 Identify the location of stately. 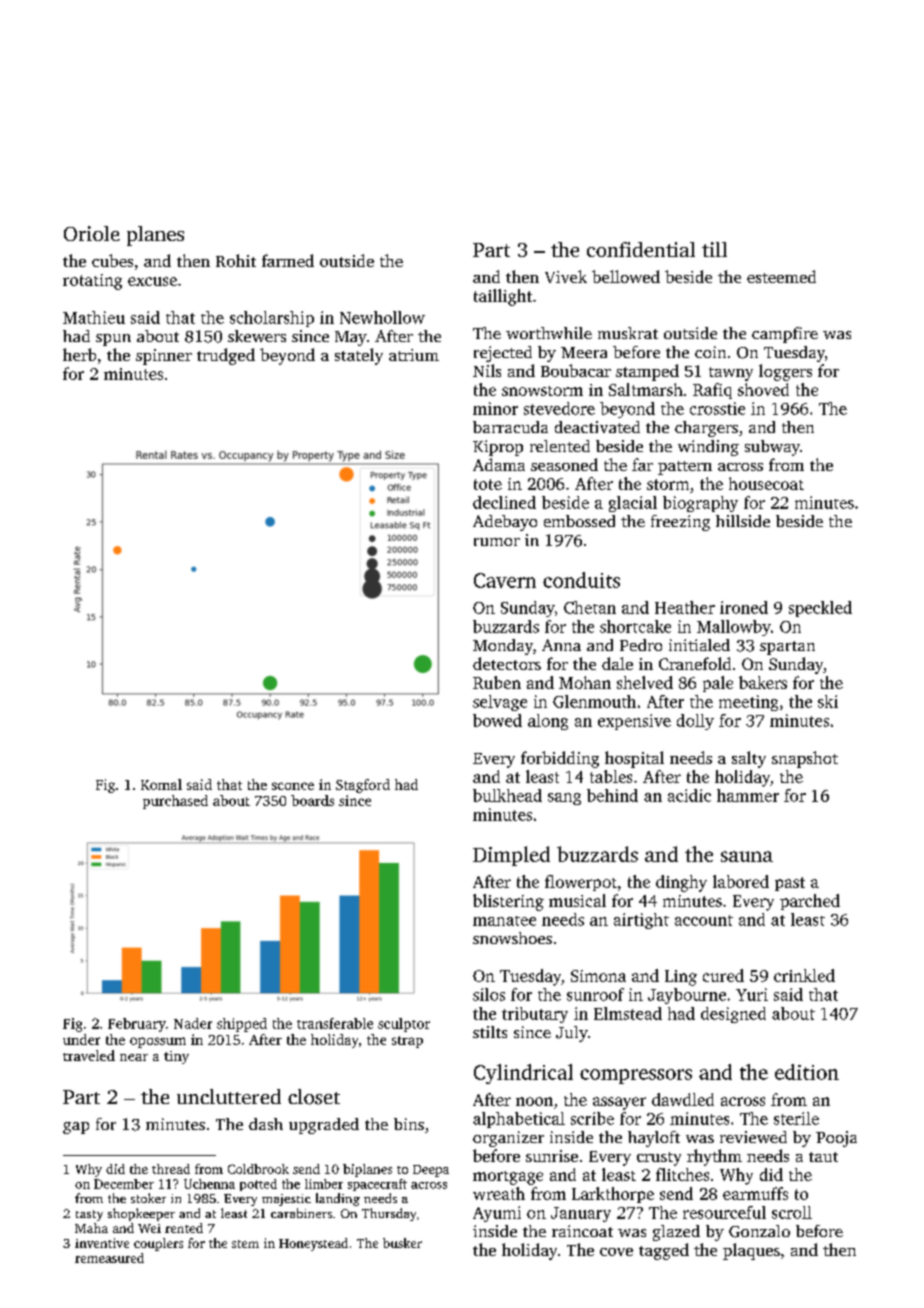
(359, 356).
